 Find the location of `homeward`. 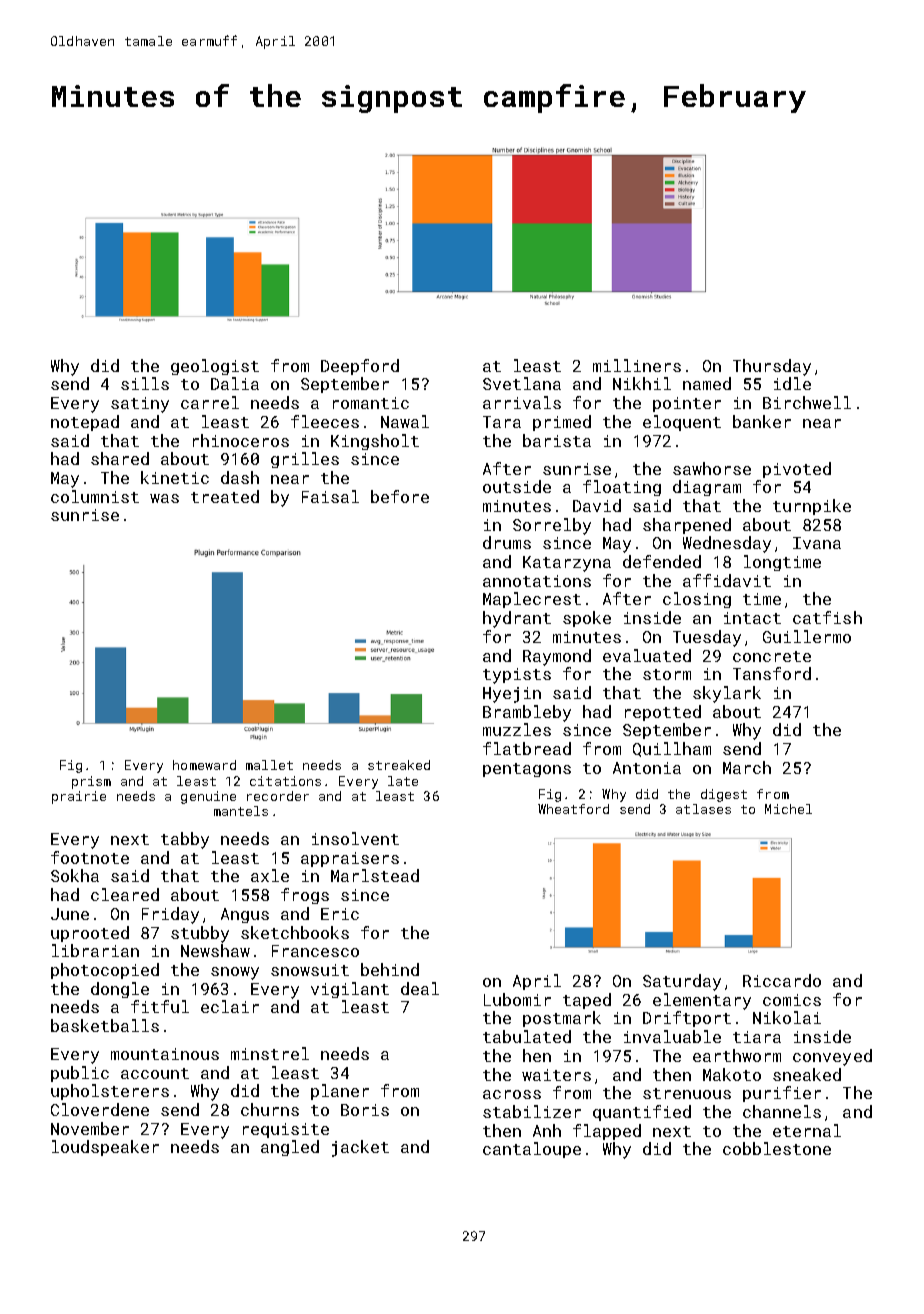

homeward is located at coordinates (204, 765).
